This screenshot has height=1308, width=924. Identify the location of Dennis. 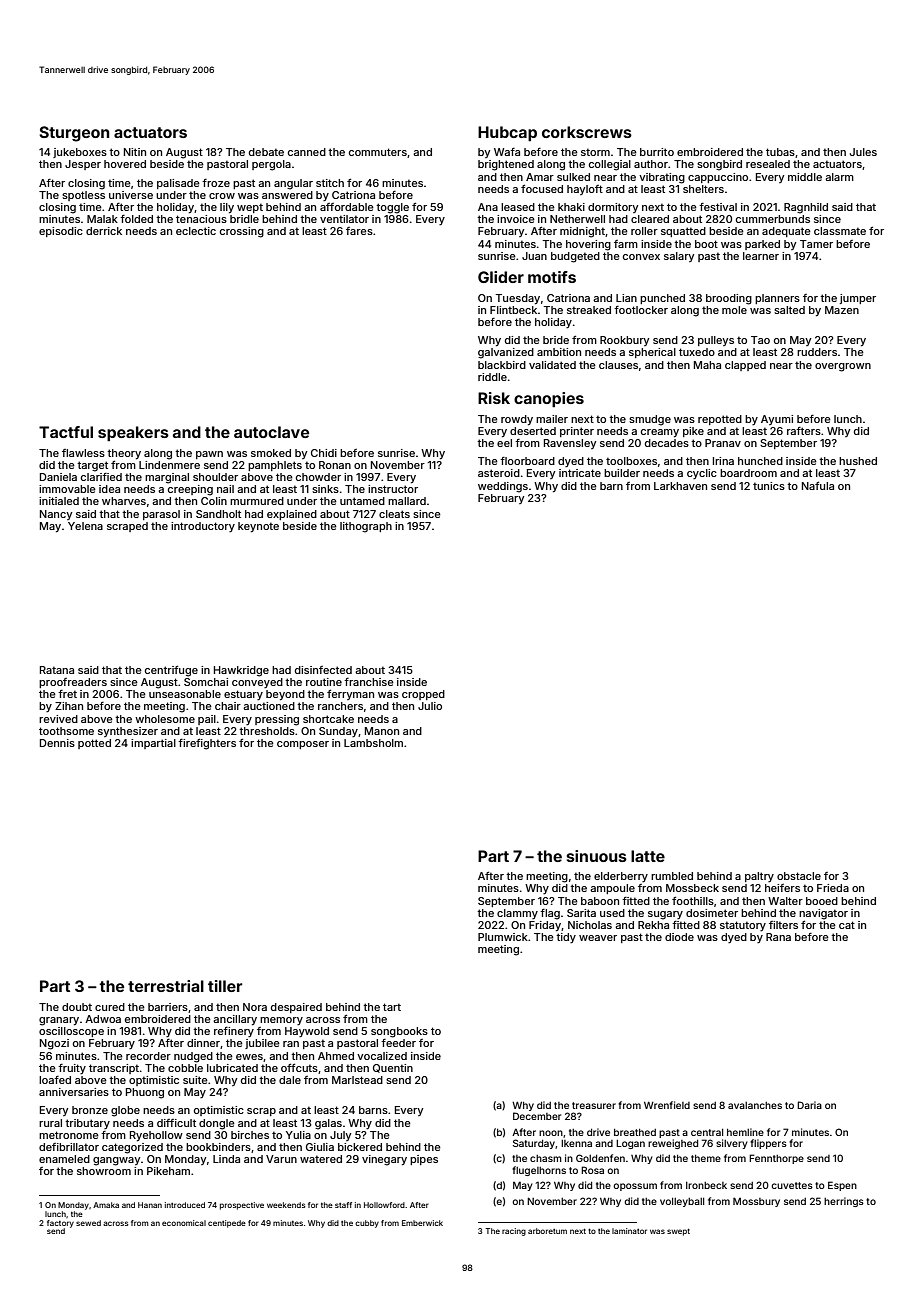
(57, 743).
